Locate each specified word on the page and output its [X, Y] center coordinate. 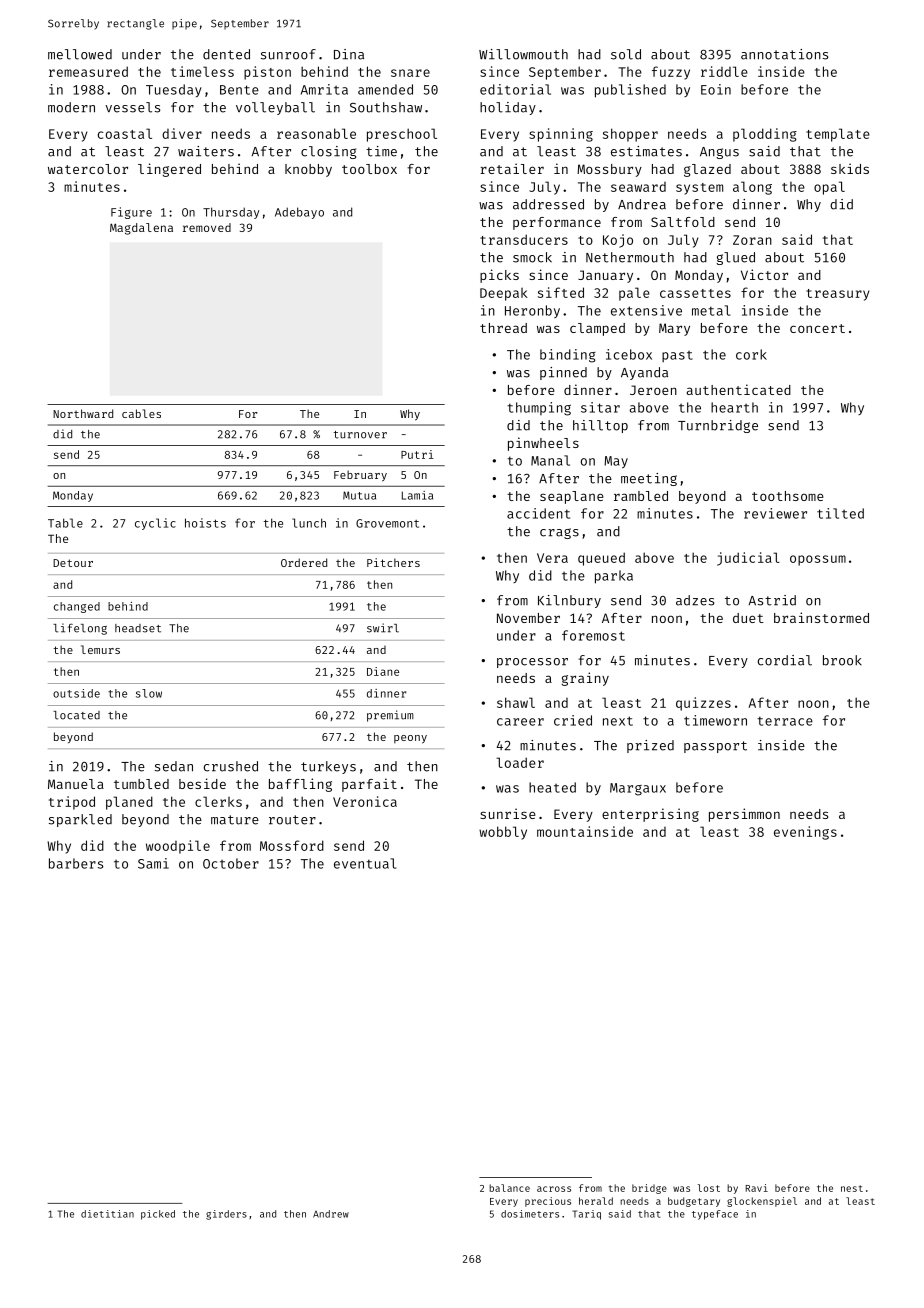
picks [499, 276]
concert [817, 328]
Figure [131, 213]
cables [141, 413]
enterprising [650, 815]
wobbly [503, 833]
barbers [76, 863]
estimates [646, 151]
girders [226, 1215]
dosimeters [530, 1214]
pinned [563, 373]
